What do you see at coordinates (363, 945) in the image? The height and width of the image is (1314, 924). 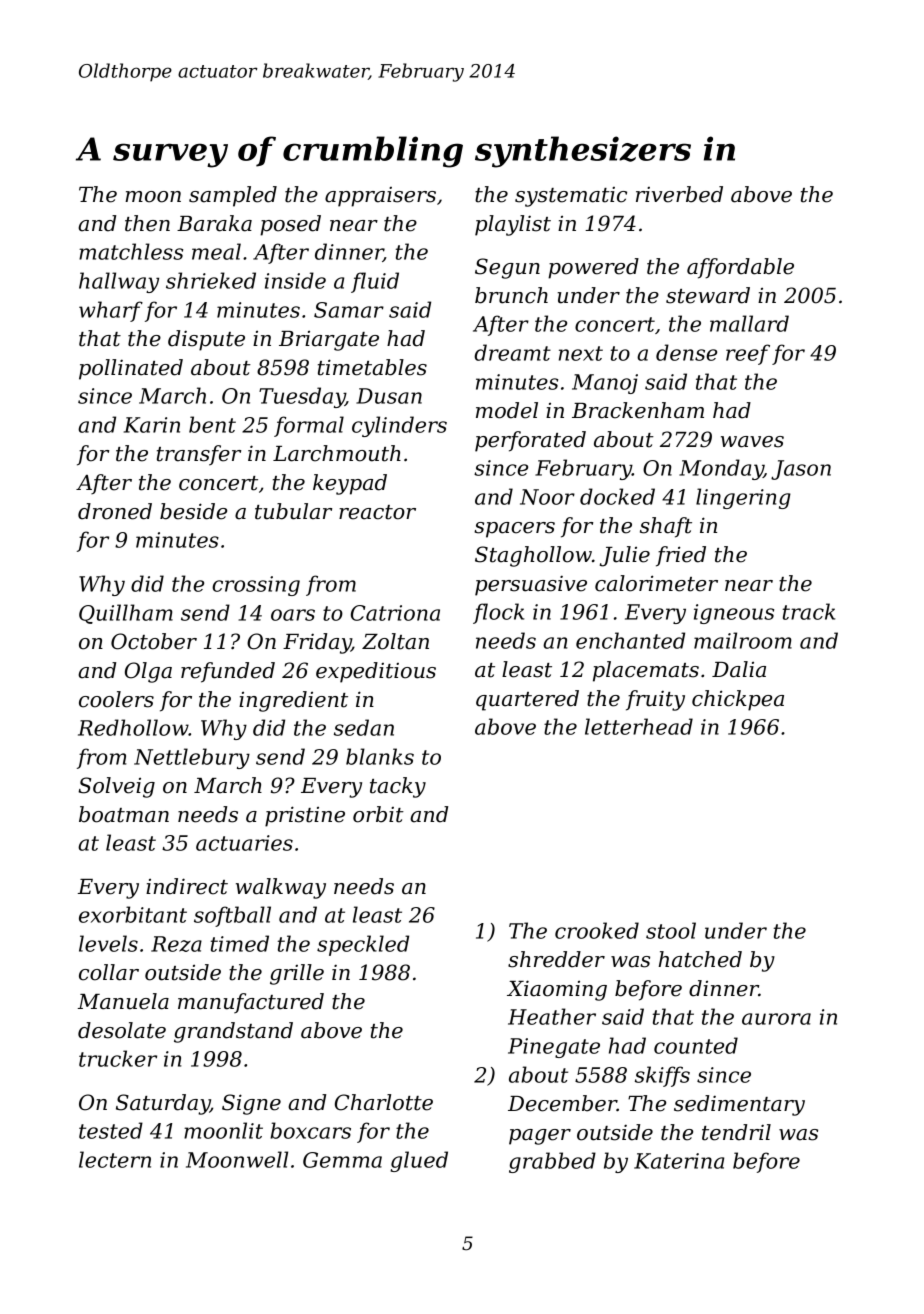 I see `speckled` at bounding box center [363, 945].
